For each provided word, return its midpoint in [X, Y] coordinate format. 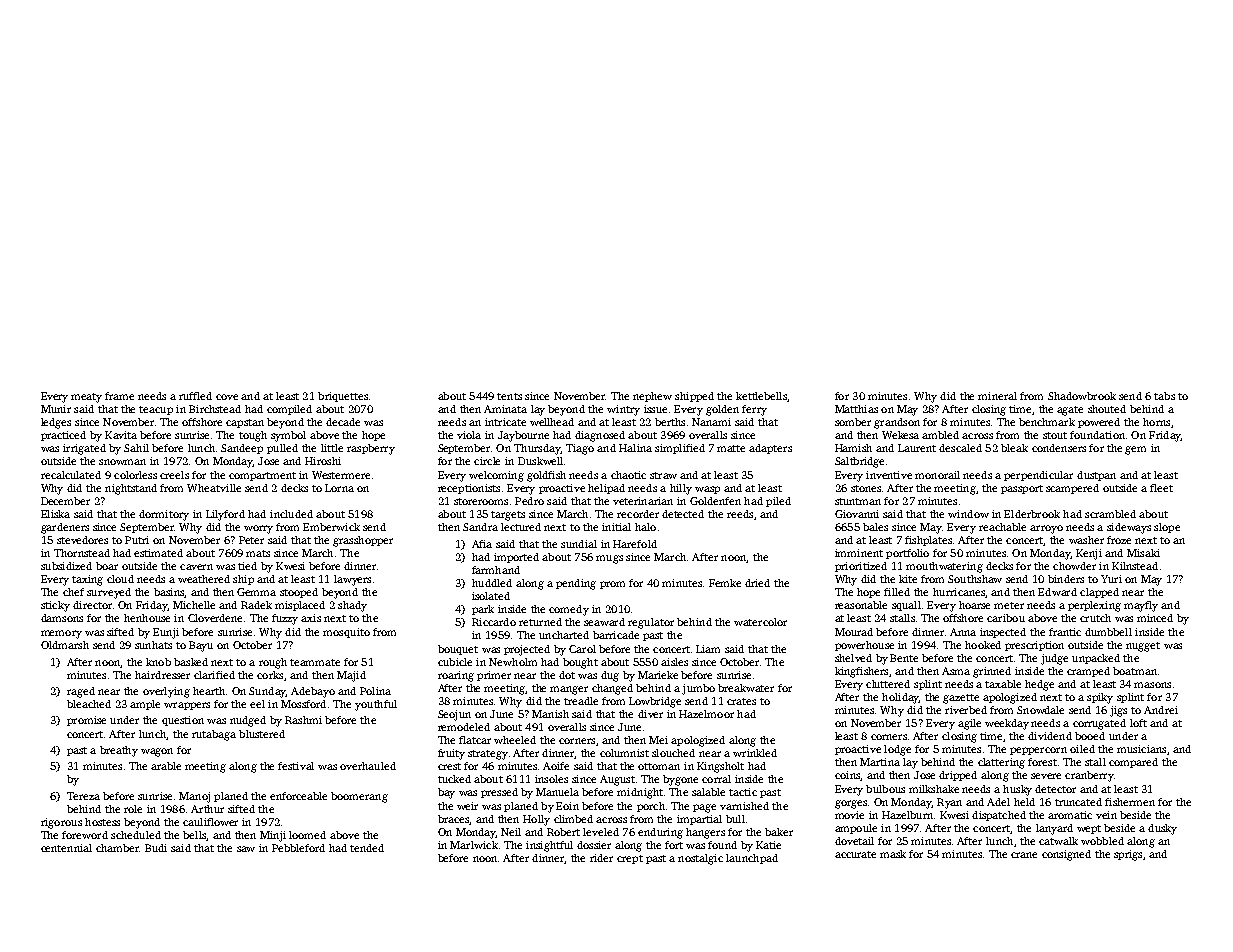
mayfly [1141, 606]
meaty [86, 398]
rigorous [61, 823]
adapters [770, 449]
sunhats [153, 645]
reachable [1002, 527]
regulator [651, 623]
